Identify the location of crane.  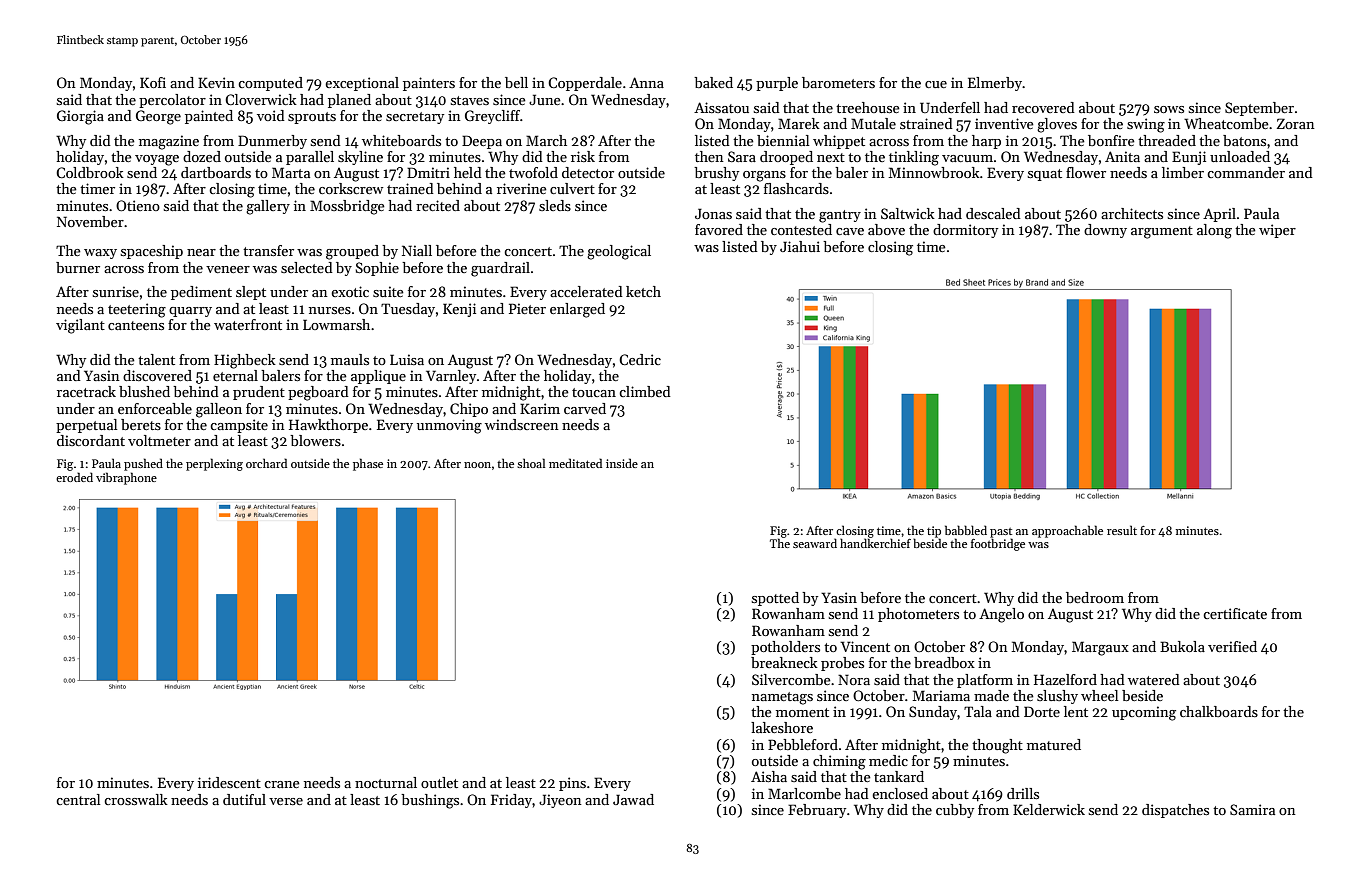
(282, 784).
